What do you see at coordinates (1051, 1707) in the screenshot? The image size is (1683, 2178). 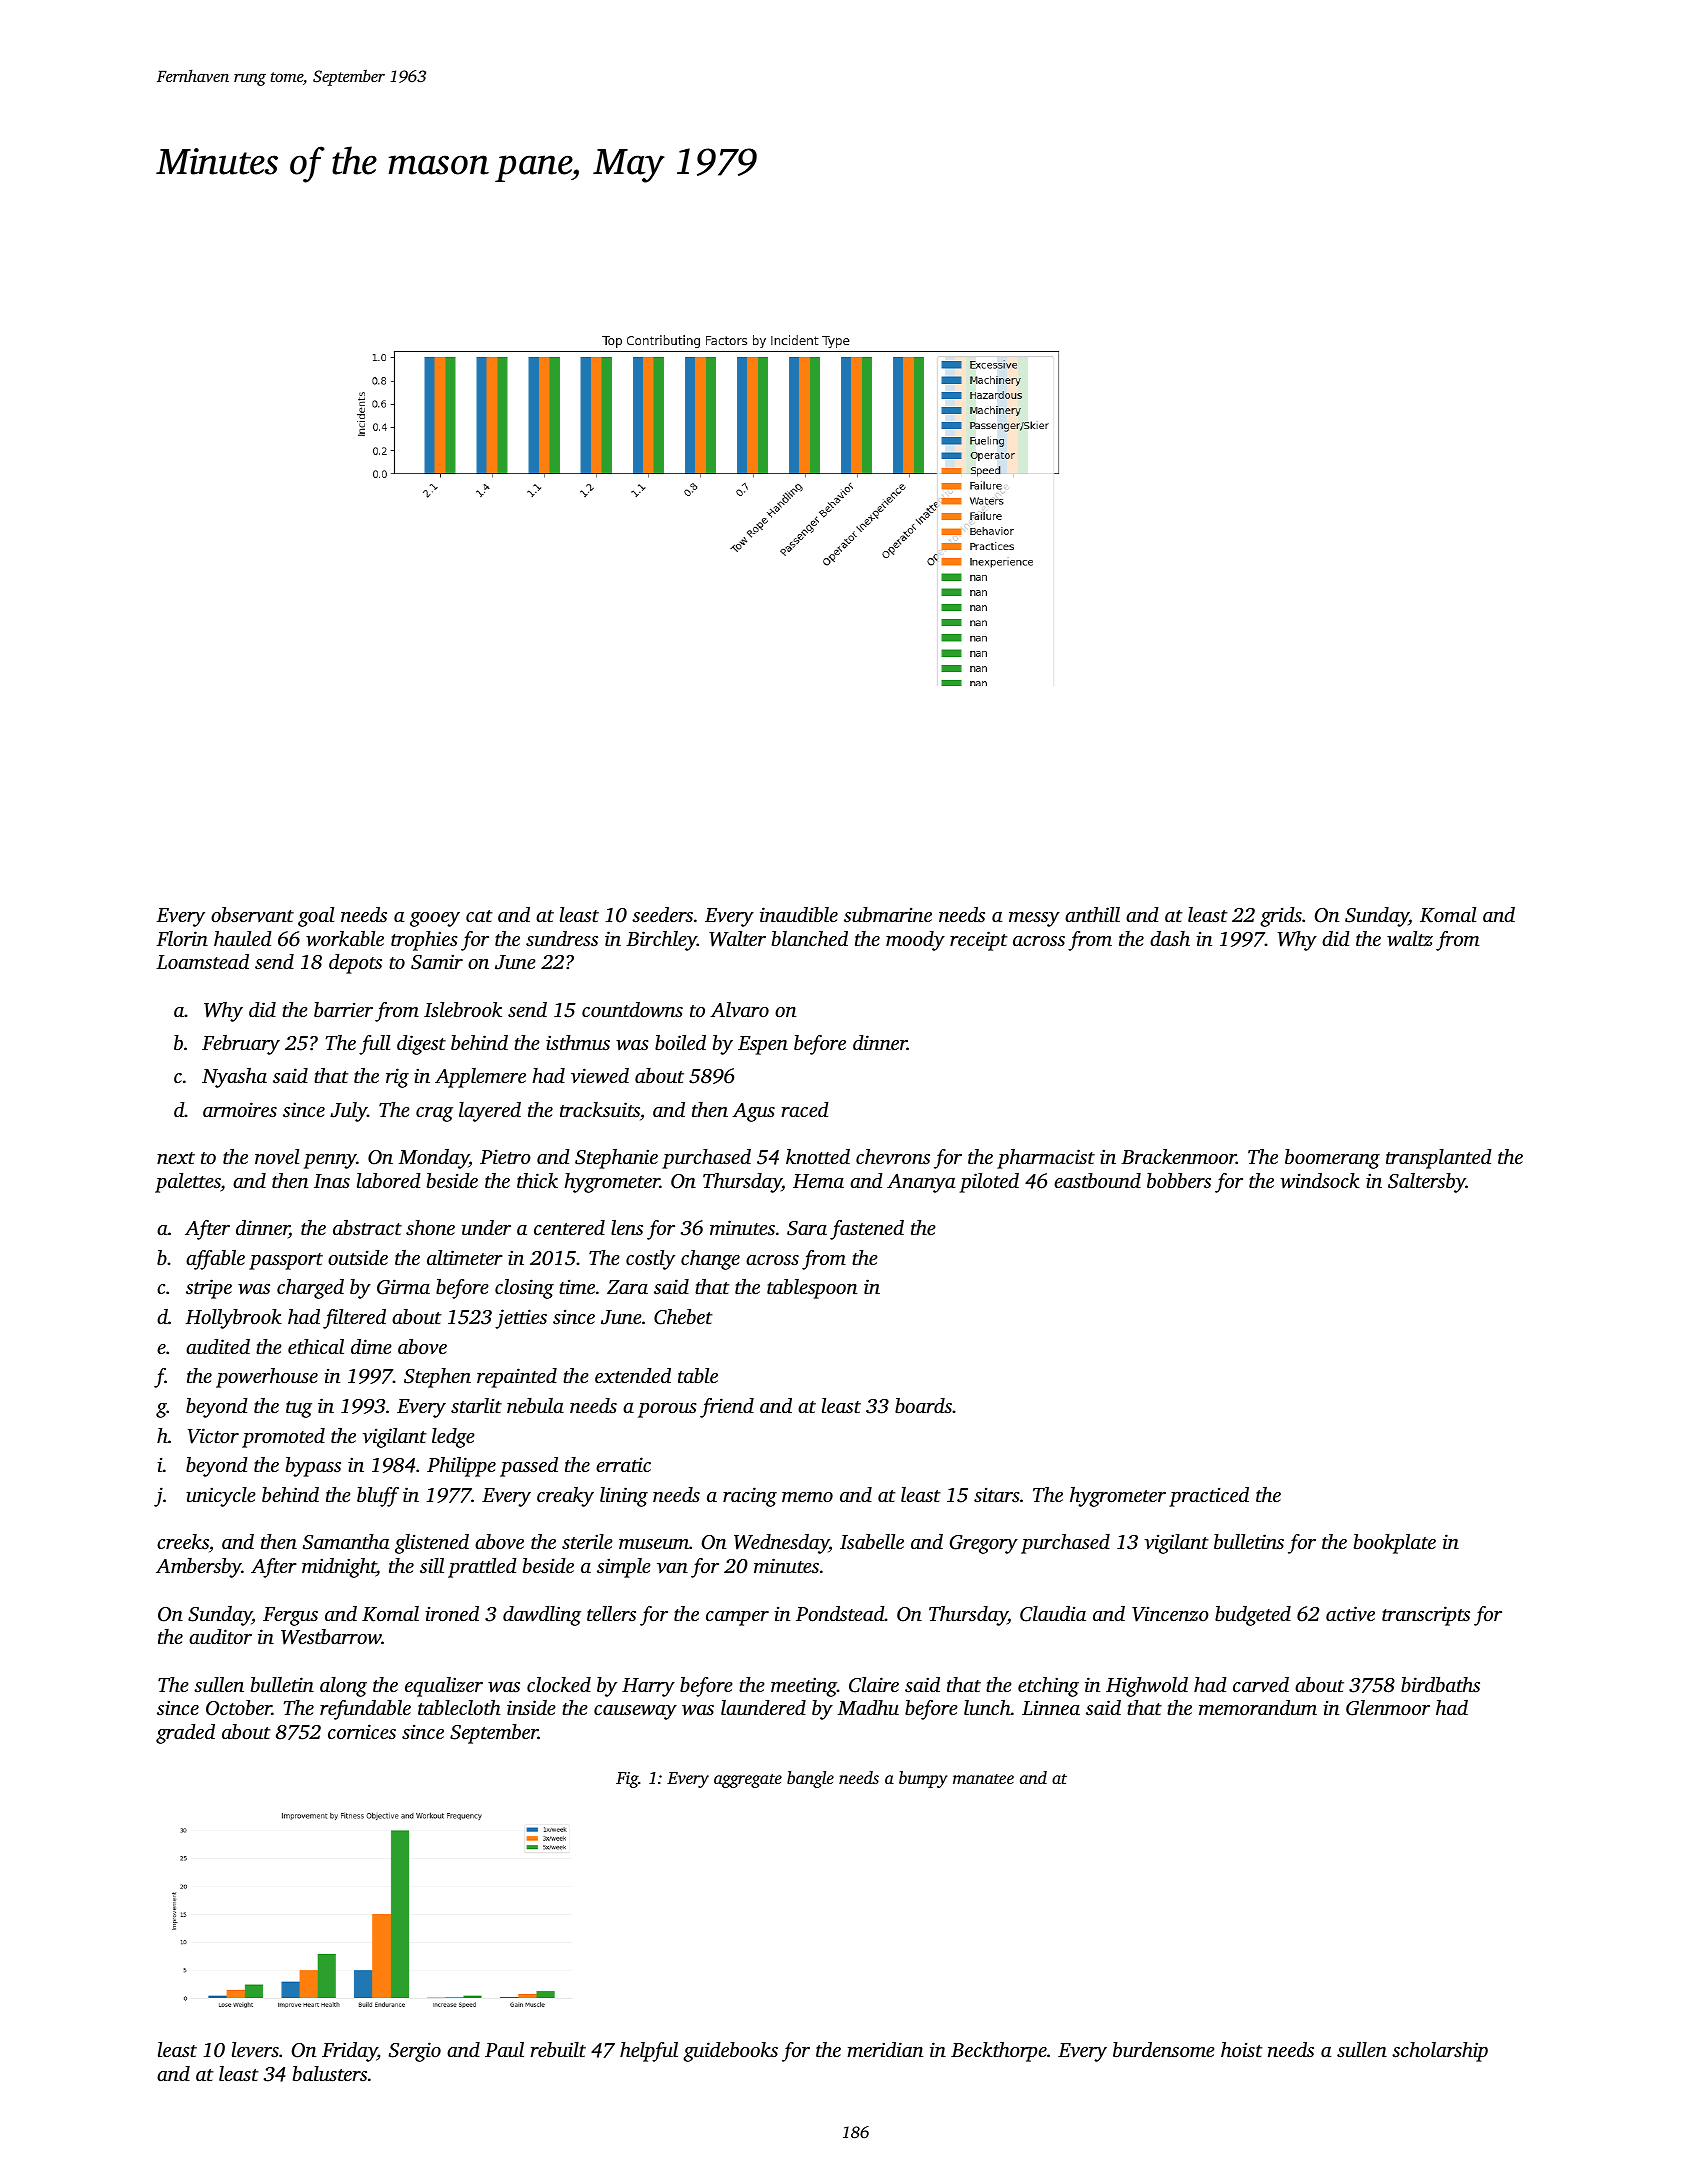 I see `Linnea` at bounding box center [1051, 1707].
